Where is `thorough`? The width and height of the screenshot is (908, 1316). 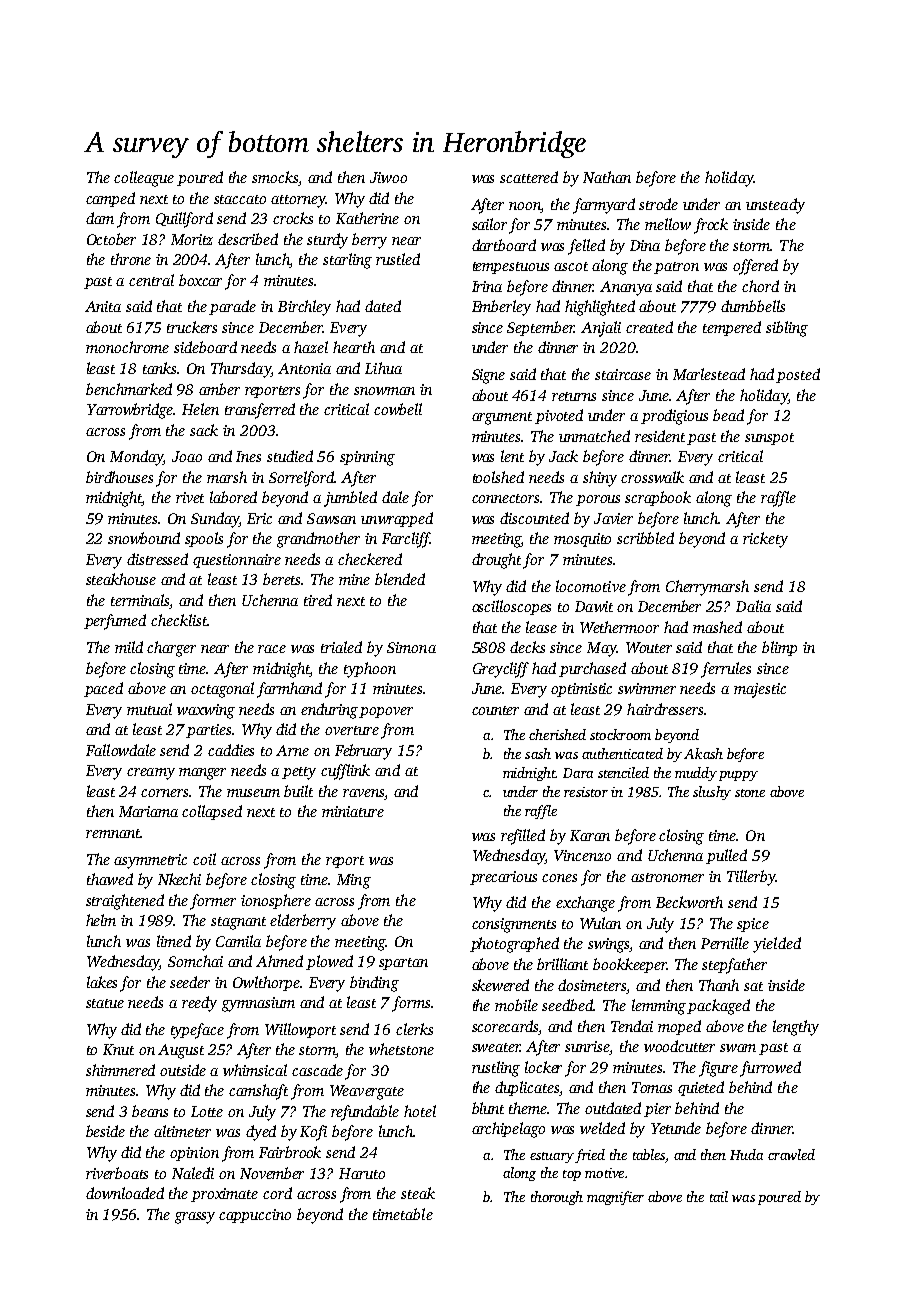
thorough is located at coordinates (557, 1198).
